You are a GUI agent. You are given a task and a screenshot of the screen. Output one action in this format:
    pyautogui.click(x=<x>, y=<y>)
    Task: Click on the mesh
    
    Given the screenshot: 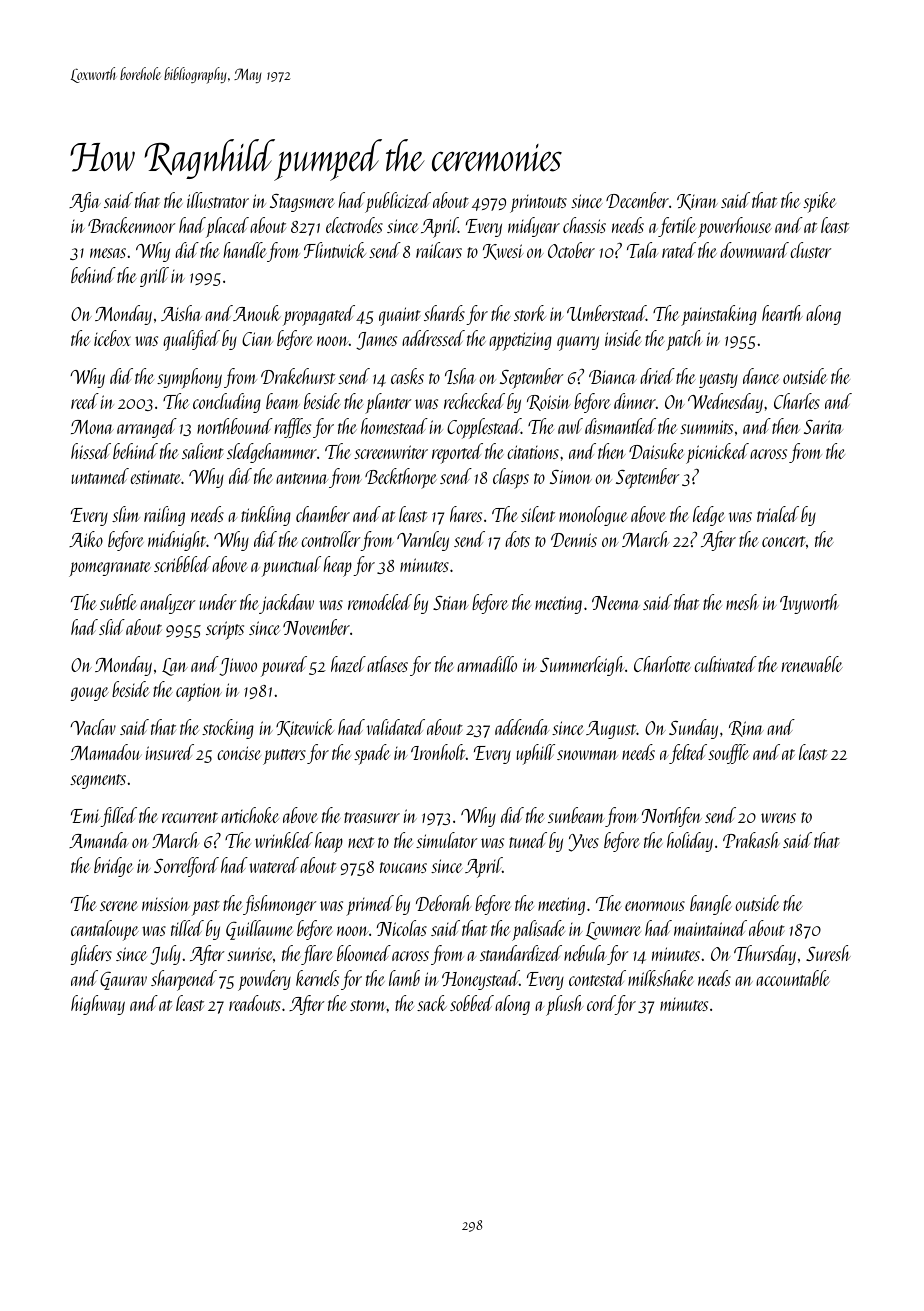 What is the action you would take?
    pyautogui.click(x=742, y=602)
